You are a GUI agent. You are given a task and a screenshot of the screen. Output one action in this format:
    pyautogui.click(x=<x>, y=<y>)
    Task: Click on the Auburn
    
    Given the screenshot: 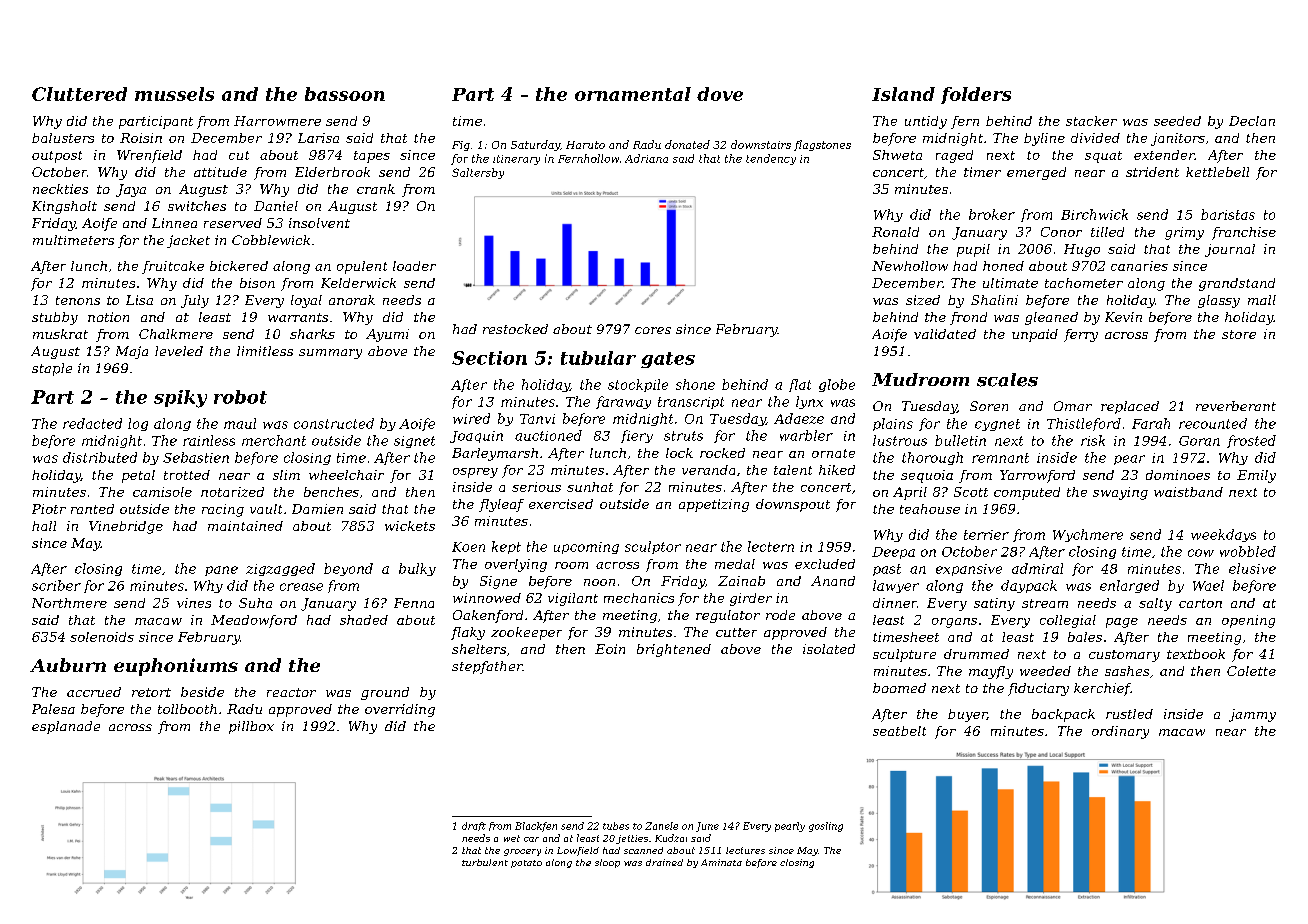 What is the action you would take?
    pyautogui.click(x=68, y=665)
